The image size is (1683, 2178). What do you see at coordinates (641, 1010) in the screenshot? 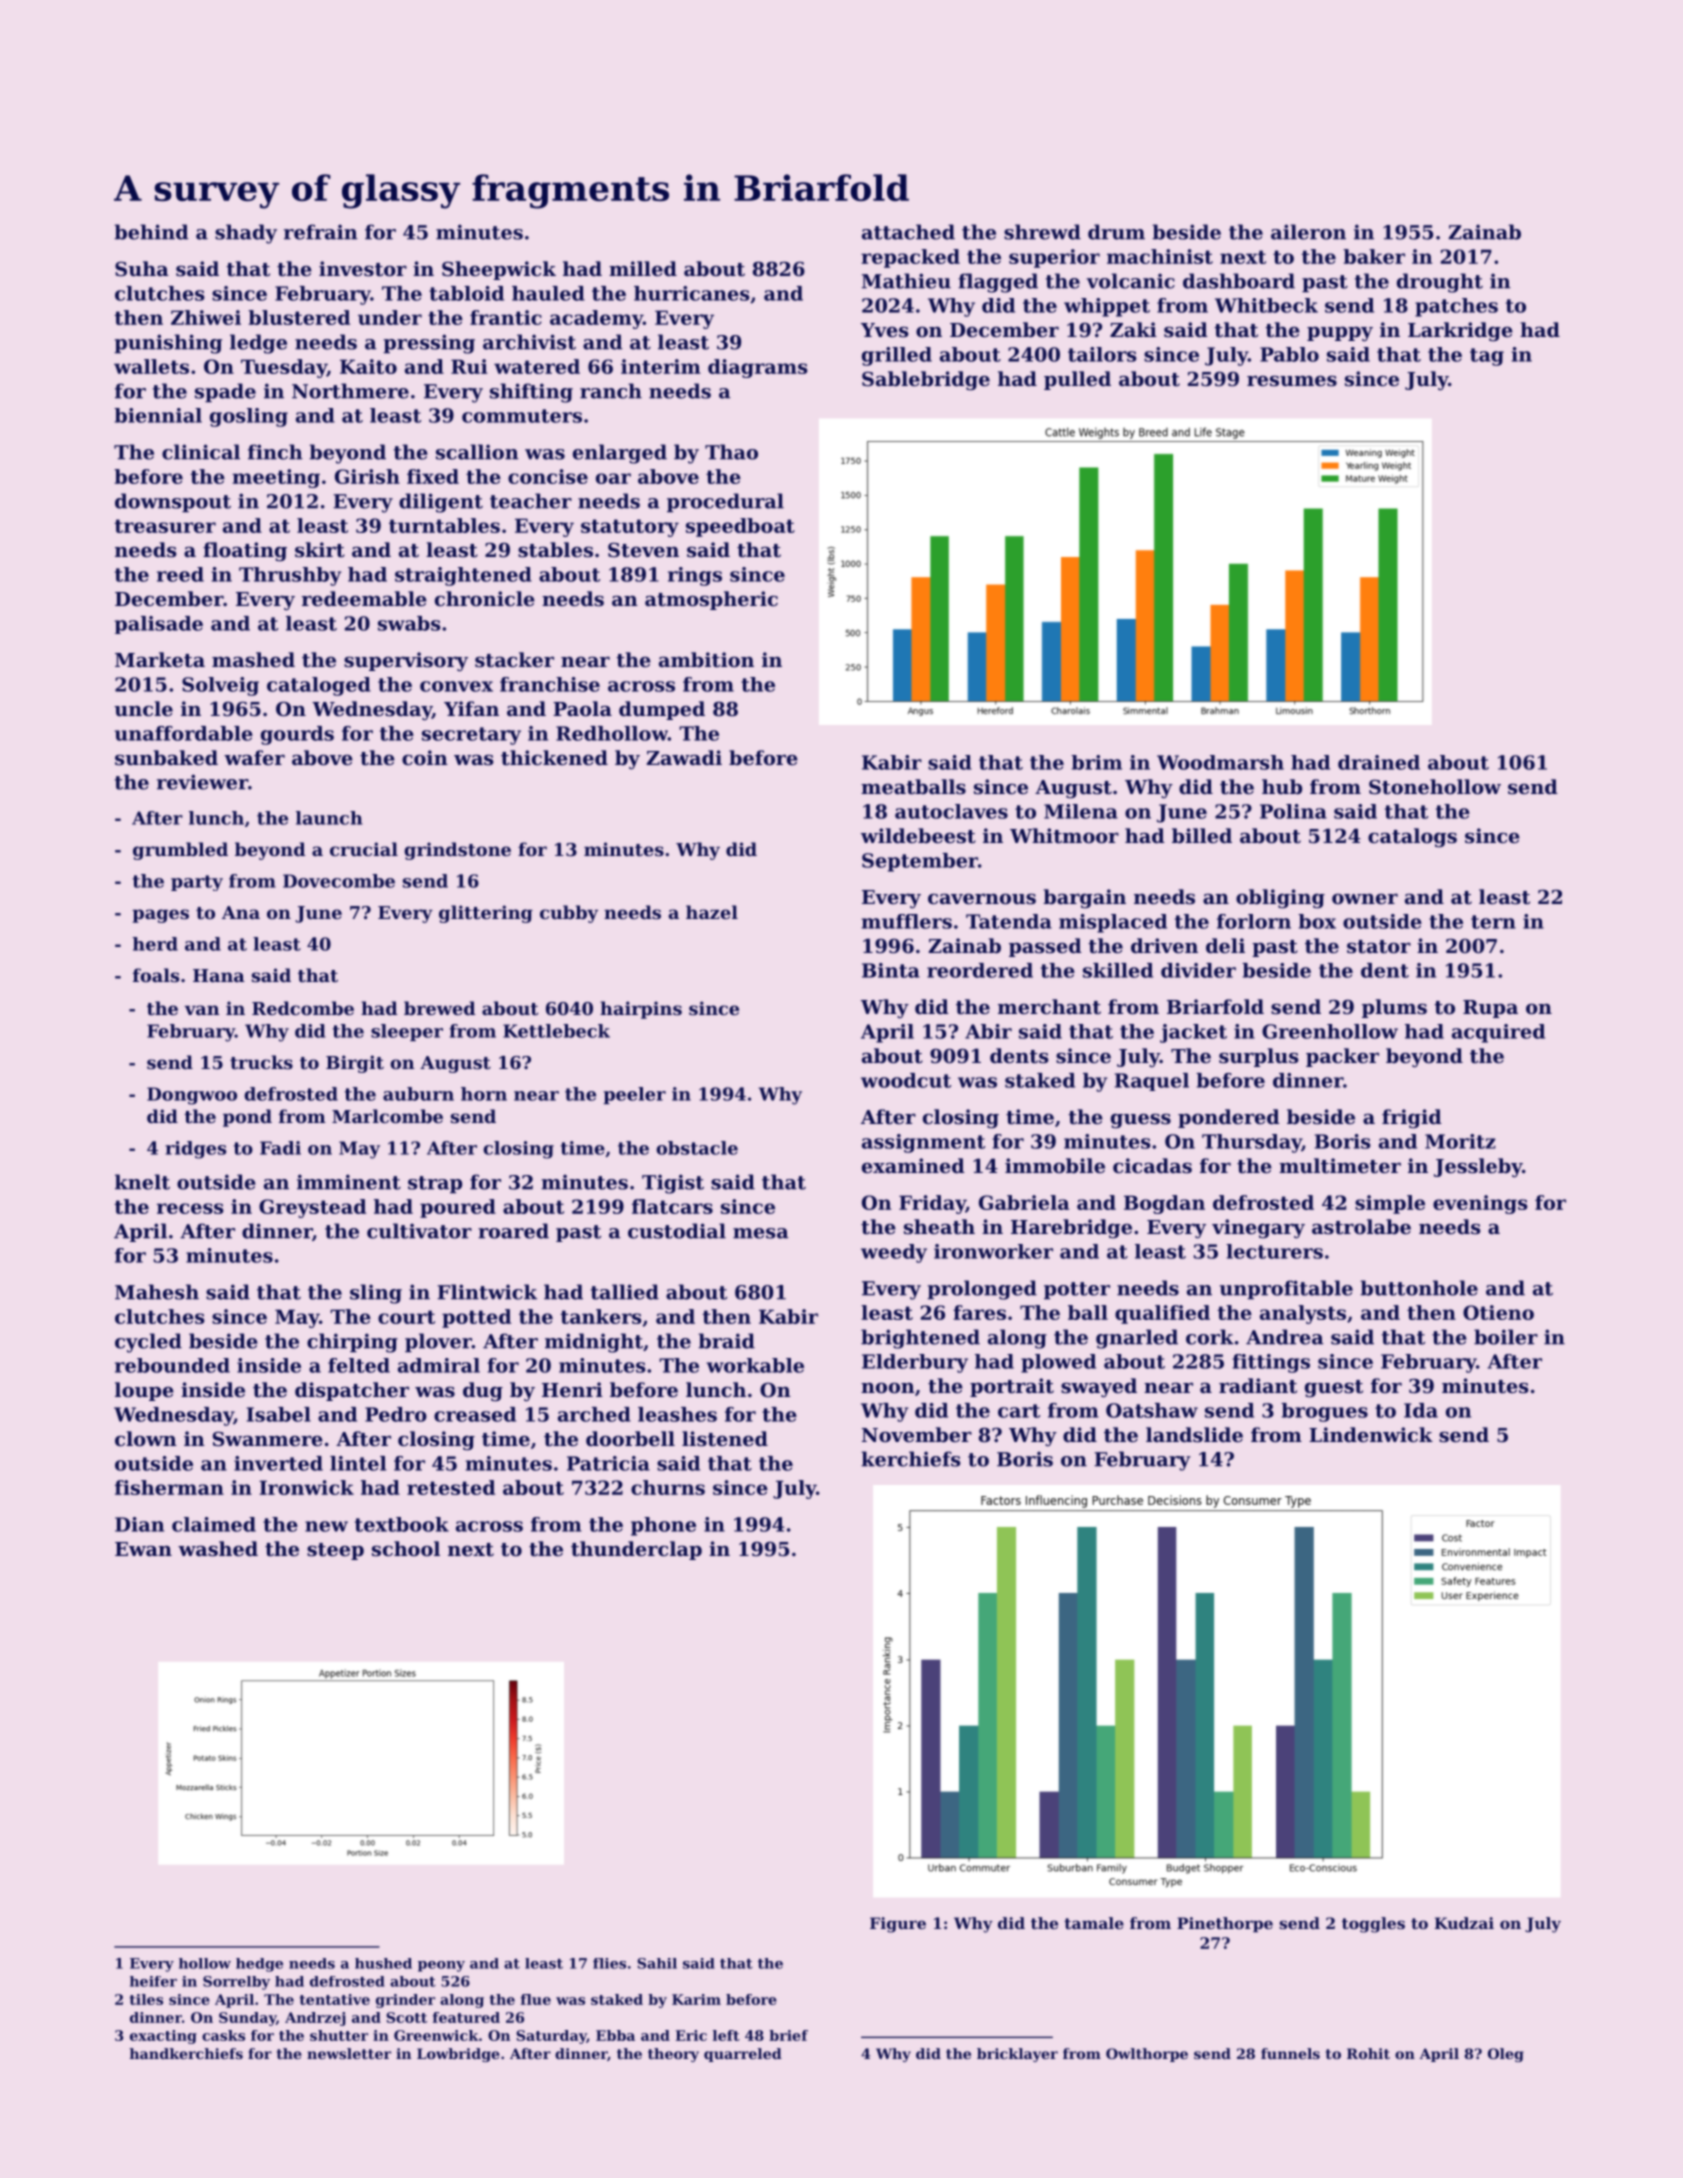
I see `hairpins` at bounding box center [641, 1010].
